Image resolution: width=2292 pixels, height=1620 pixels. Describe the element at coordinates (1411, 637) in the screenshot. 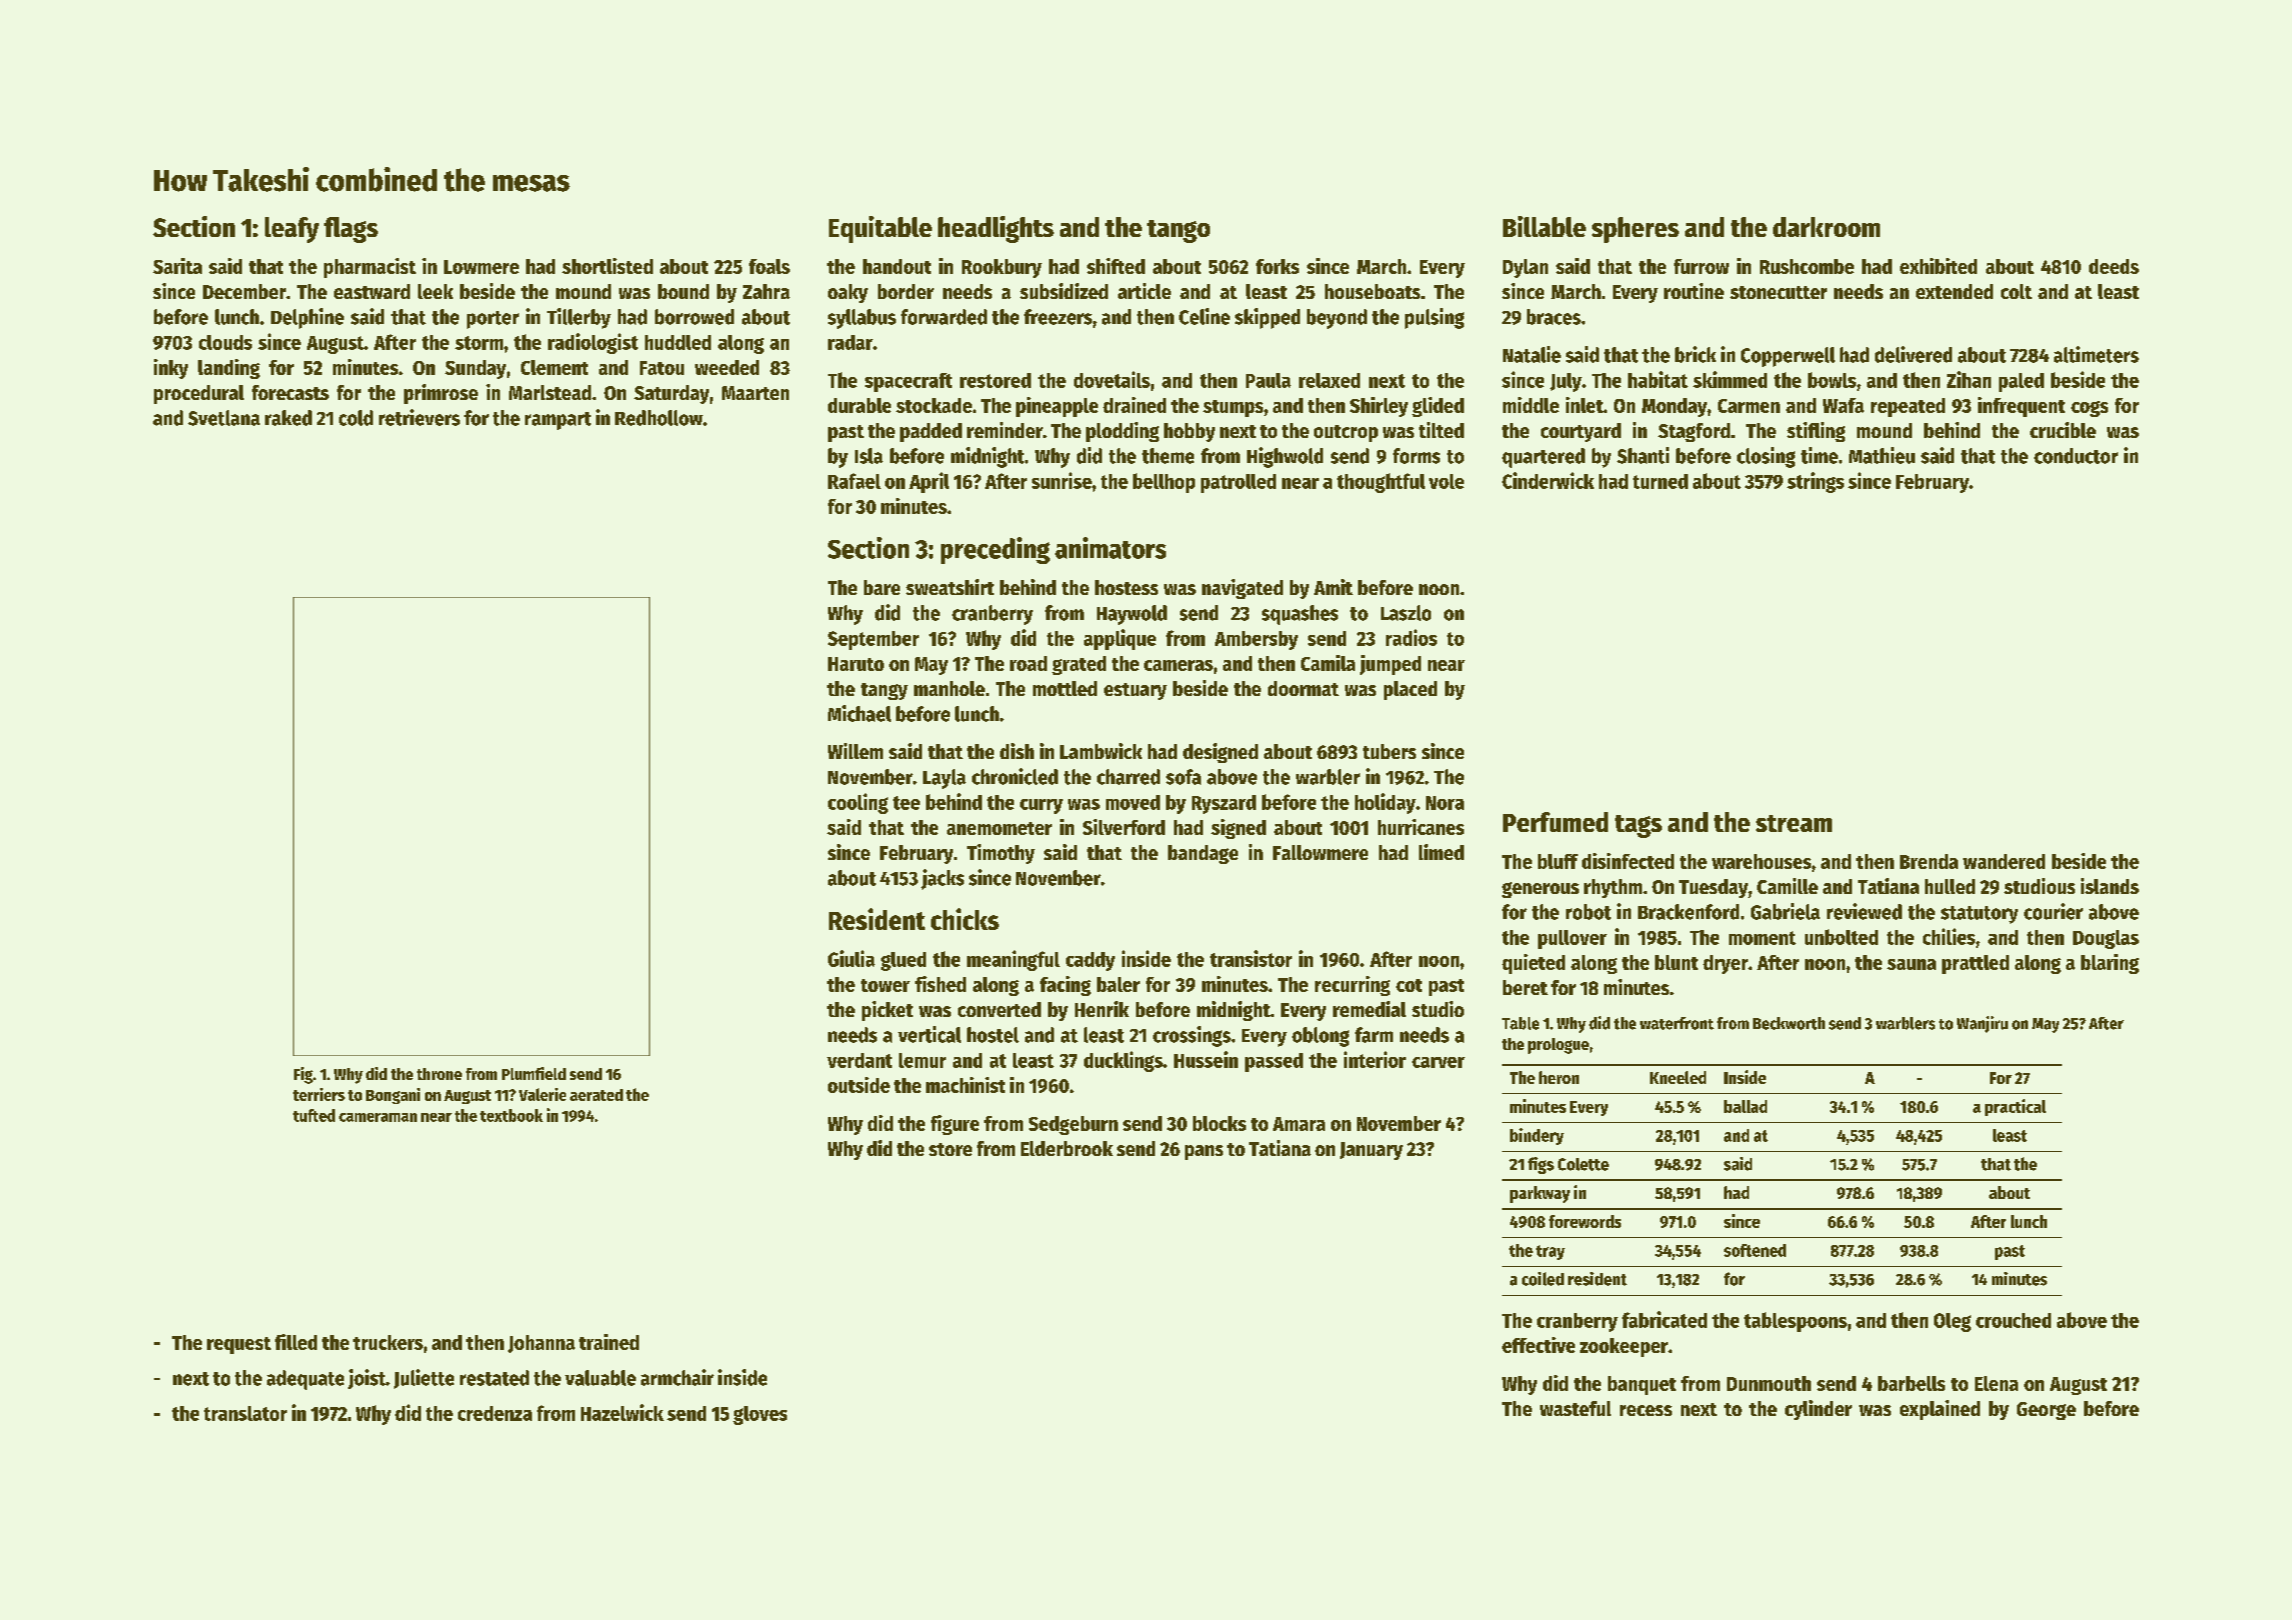

I see `radios` at that location.
